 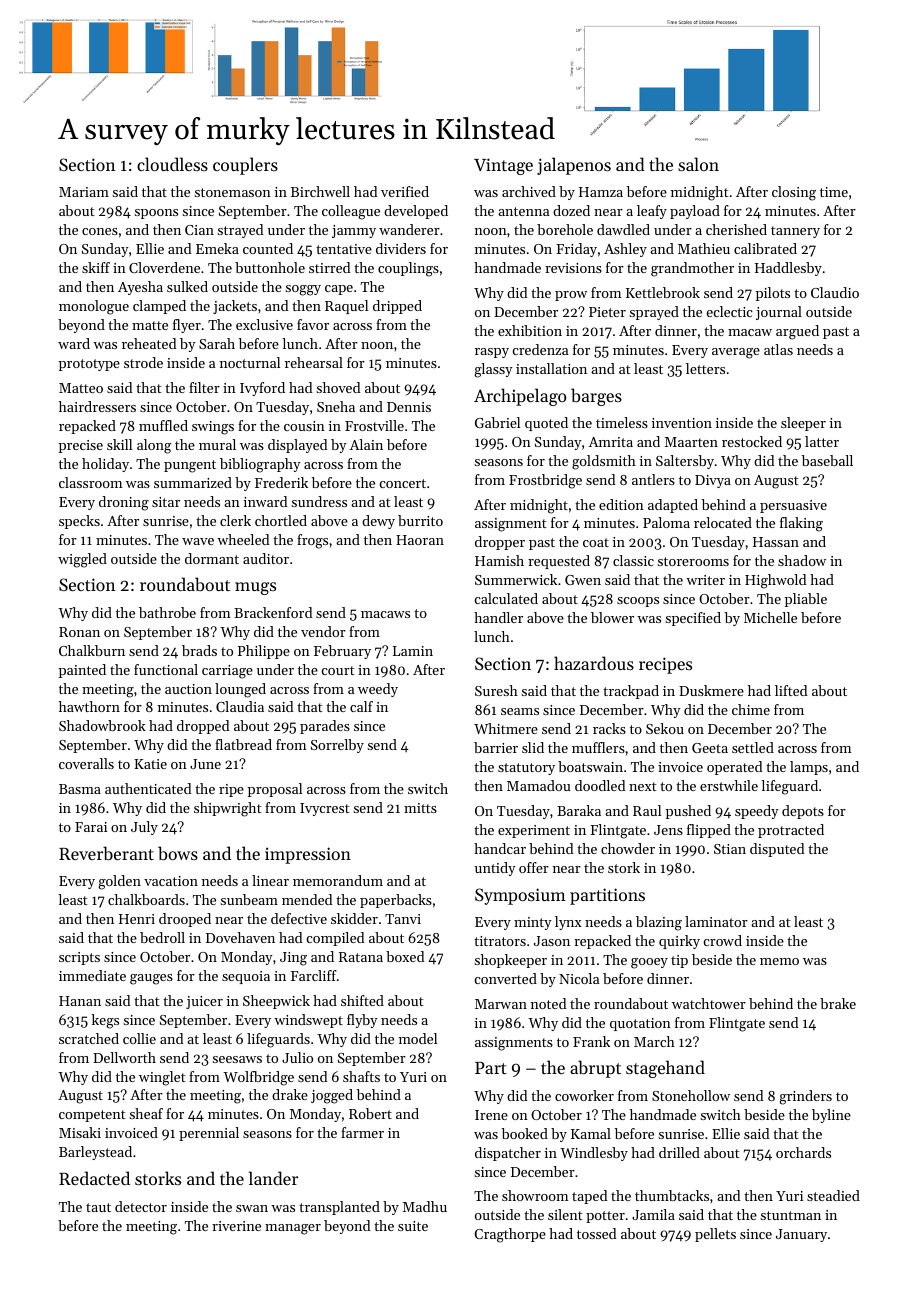 What do you see at coordinates (546, 424) in the screenshot?
I see `quoted` at bounding box center [546, 424].
